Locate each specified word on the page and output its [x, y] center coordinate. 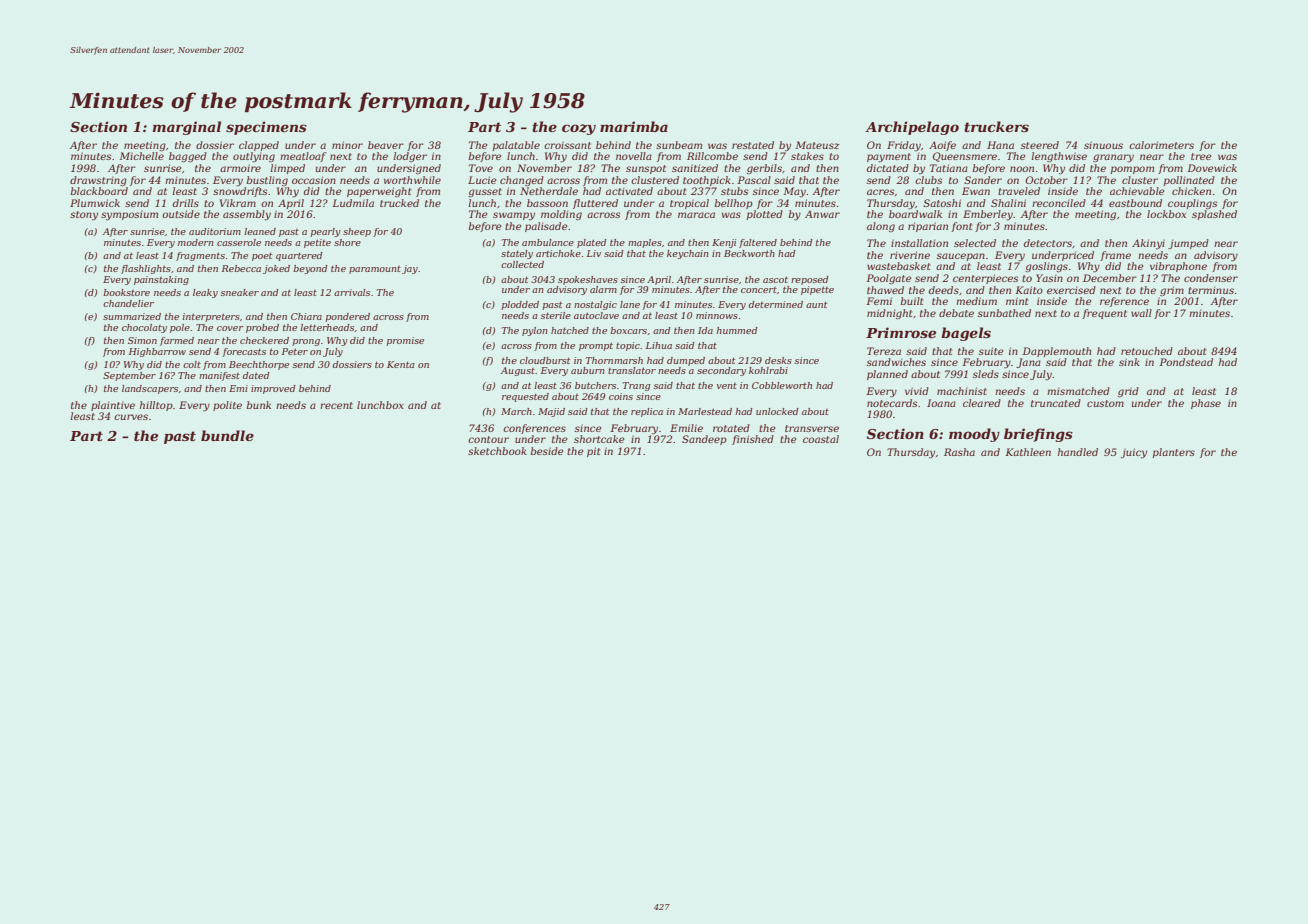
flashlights [146, 269]
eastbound [1135, 203]
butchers [595, 385]
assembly [247, 215]
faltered [758, 243]
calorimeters [1161, 145]
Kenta [401, 364]
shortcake [599, 439]
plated [592, 243]
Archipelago [912, 128]
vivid [917, 391]
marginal [187, 128]
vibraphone [1178, 267]
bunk [259, 405]
